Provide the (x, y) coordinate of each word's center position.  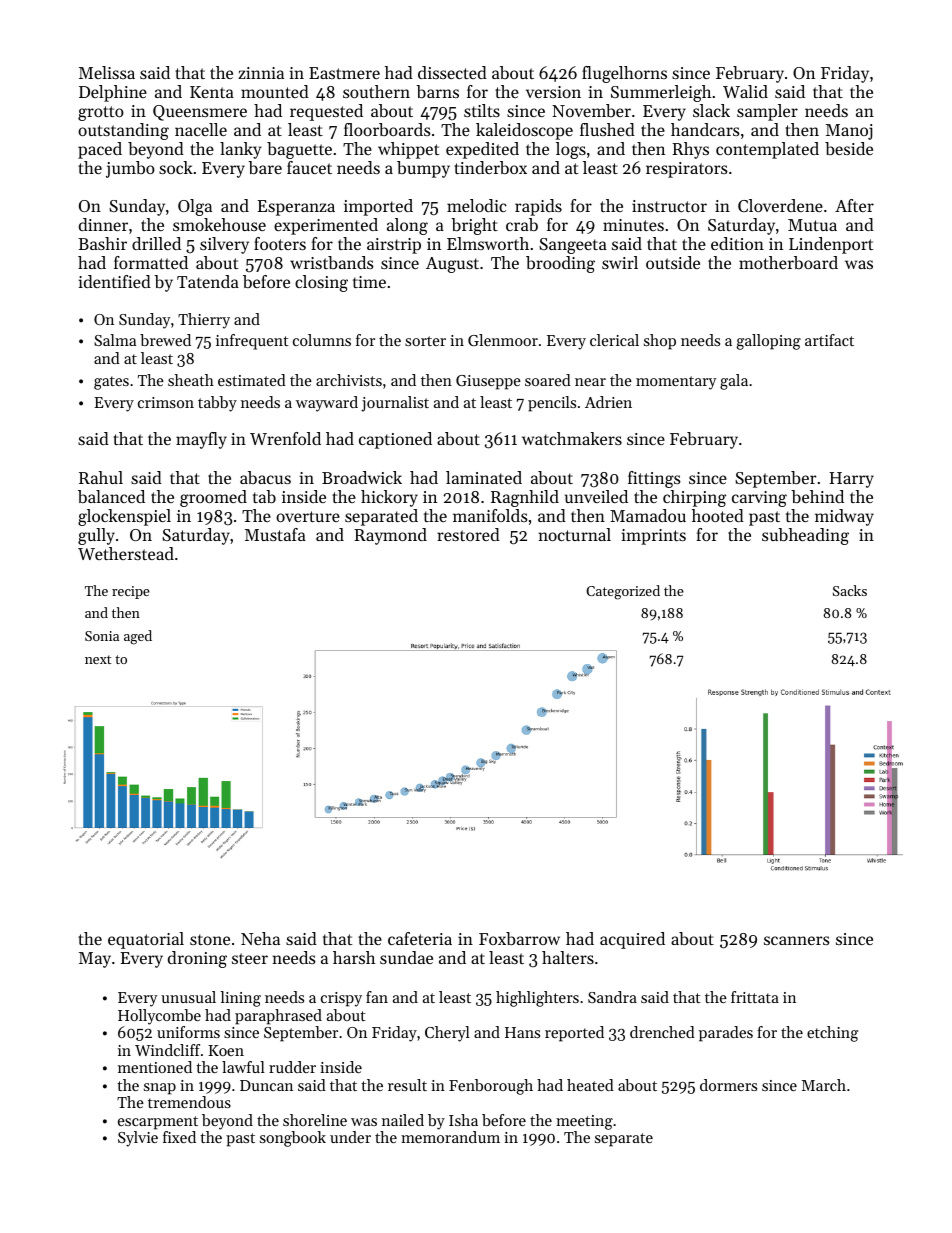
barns (437, 91)
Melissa (107, 72)
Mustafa (275, 534)
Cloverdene (780, 205)
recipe (131, 592)
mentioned (155, 1067)
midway (844, 517)
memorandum (450, 1137)
